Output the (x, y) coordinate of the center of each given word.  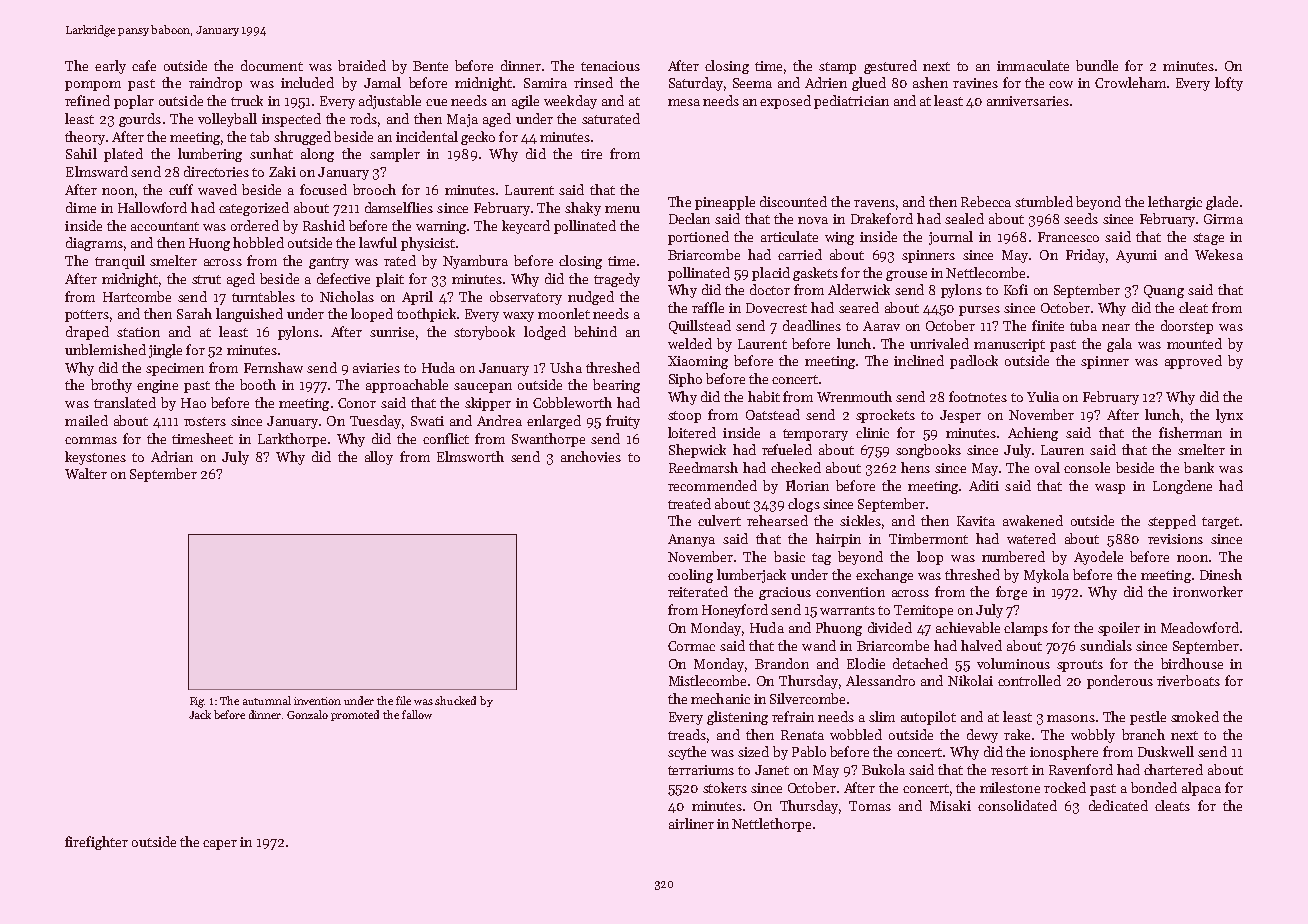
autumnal (267, 700)
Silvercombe (807, 698)
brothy (111, 386)
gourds (140, 120)
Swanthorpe (548, 440)
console (1087, 467)
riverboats (1188, 680)
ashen (930, 82)
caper (220, 845)
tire (591, 154)
